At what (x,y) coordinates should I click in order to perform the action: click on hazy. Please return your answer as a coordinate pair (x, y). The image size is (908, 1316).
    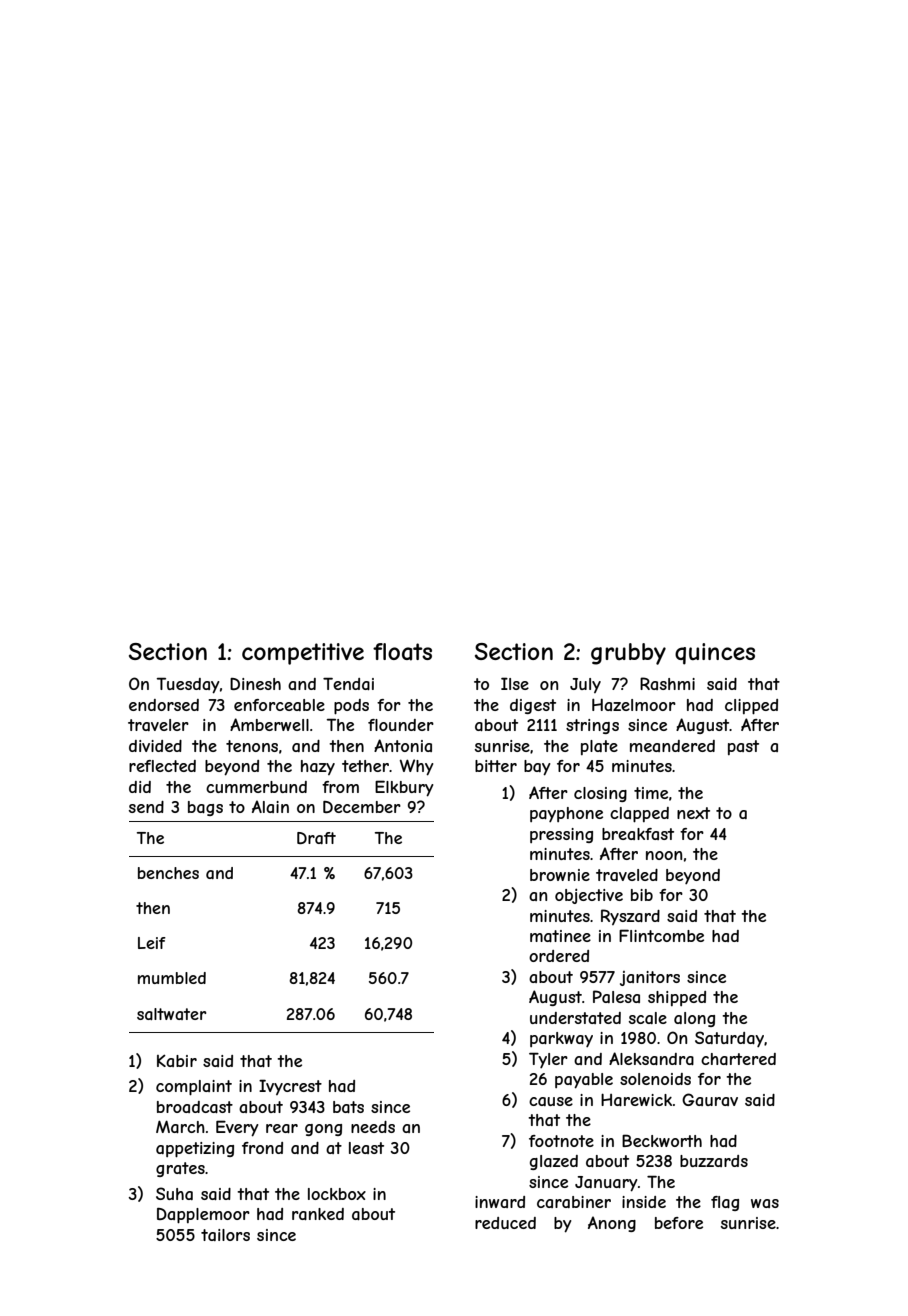
    Looking at the image, I should click on (318, 767).
